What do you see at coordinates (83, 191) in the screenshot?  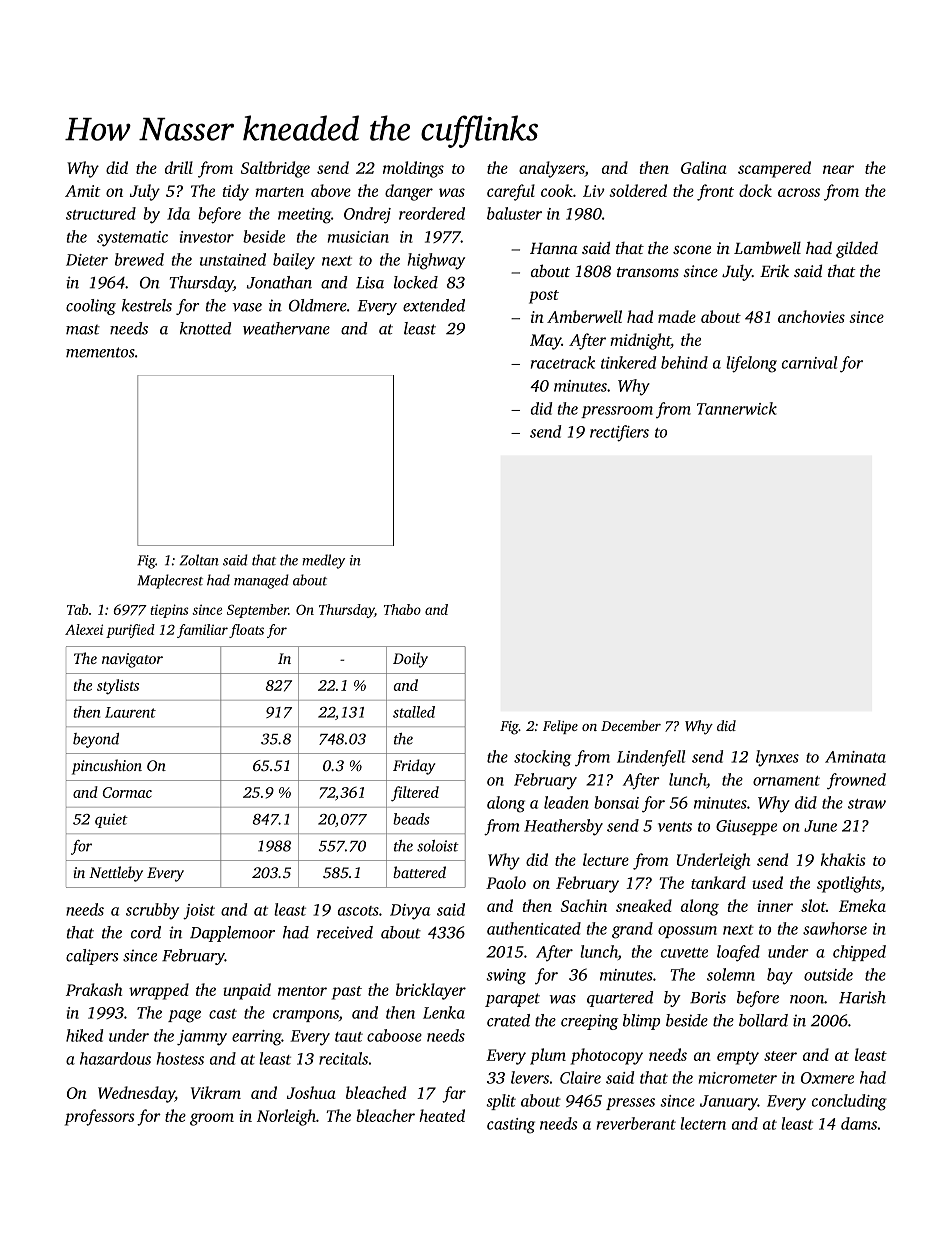 I see `Amit` at bounding box center [83, 191].
